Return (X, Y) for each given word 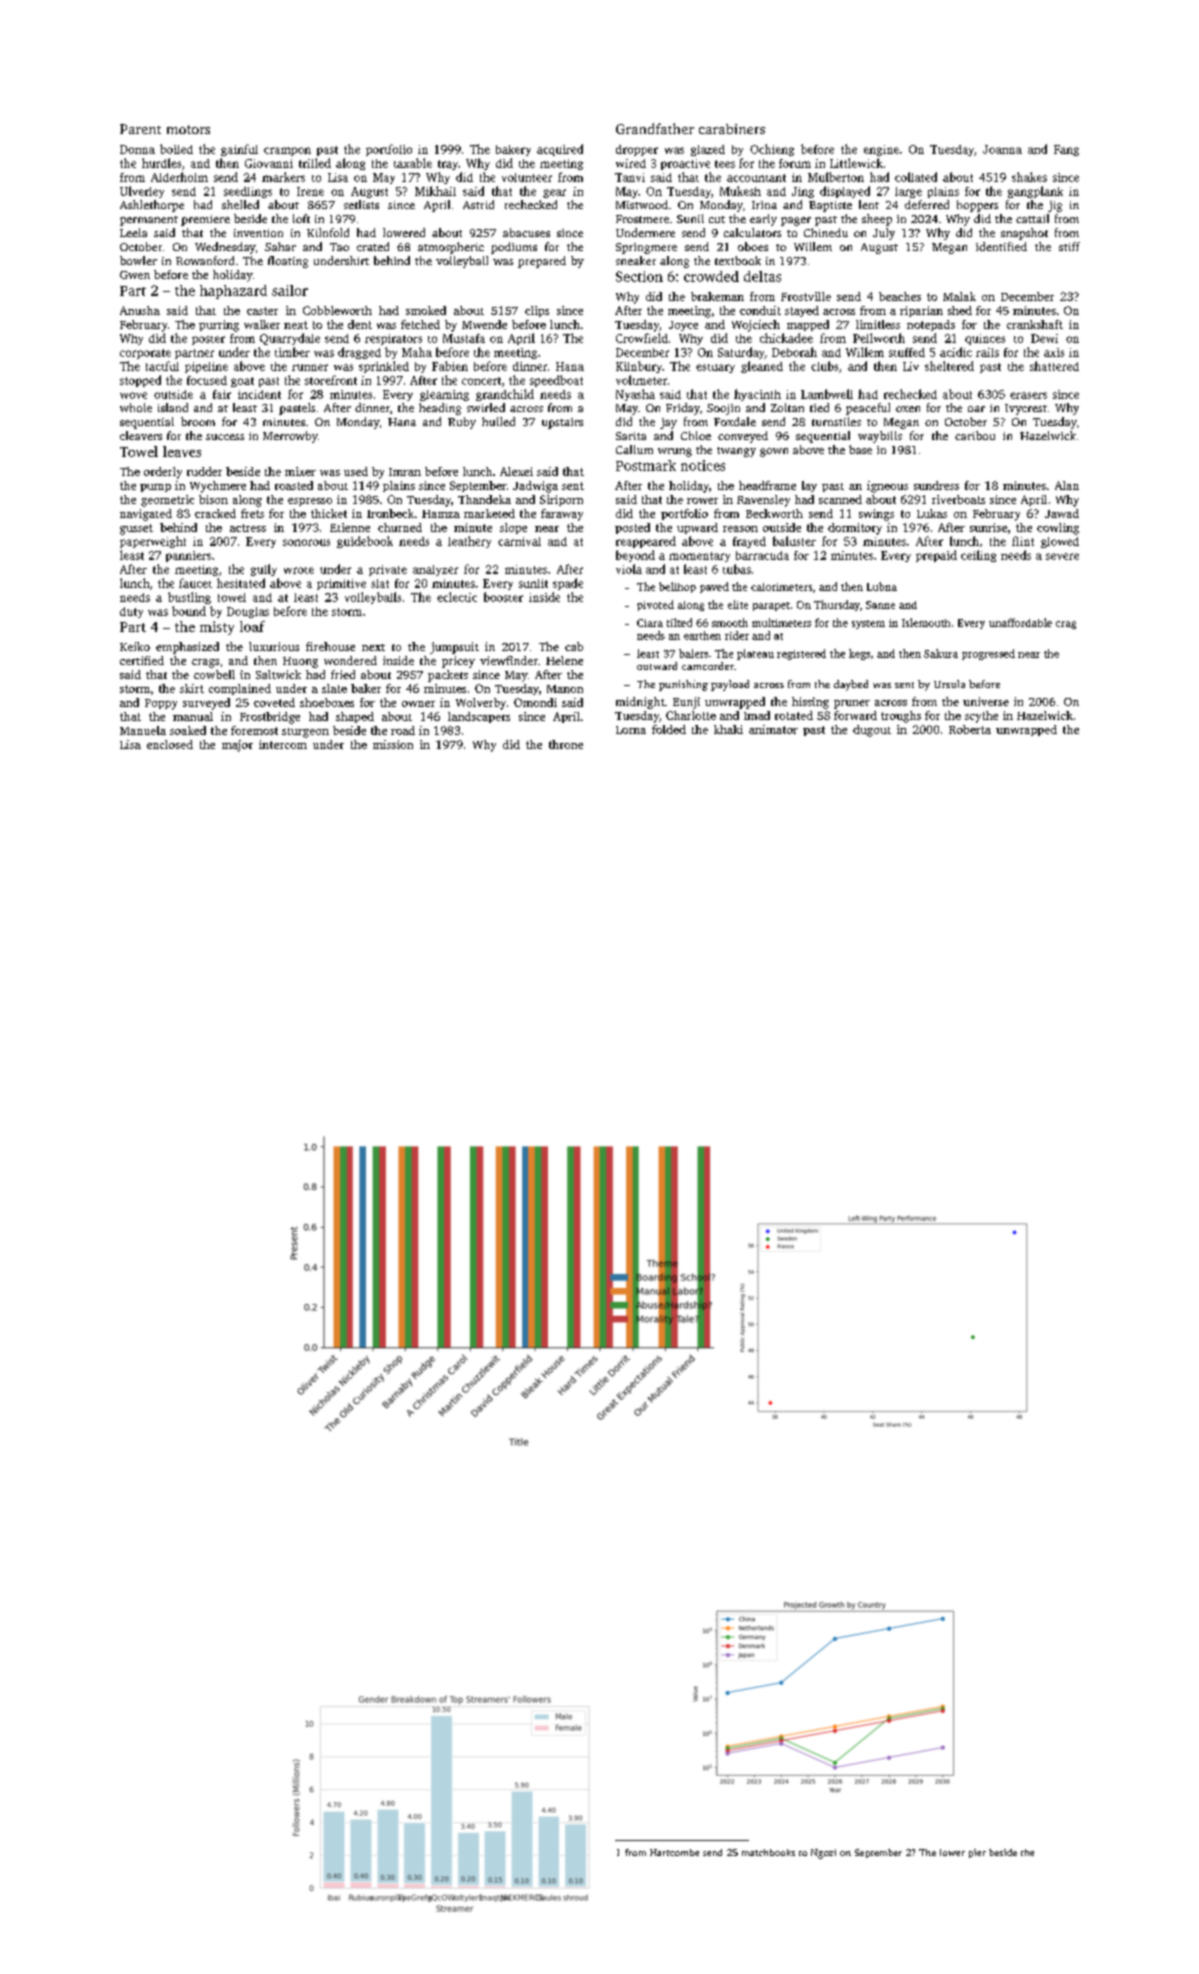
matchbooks (768, 1852)
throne (566, 744)
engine (881, 150)
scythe (981, 717)
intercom (283, 744)
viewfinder (509, 660)
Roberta (970, 729)
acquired (560, 150)
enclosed (170, 744)
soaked (188, 730)
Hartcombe (674, 1852)
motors (188, 129)
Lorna (631, 730)
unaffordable (1020, 622)
